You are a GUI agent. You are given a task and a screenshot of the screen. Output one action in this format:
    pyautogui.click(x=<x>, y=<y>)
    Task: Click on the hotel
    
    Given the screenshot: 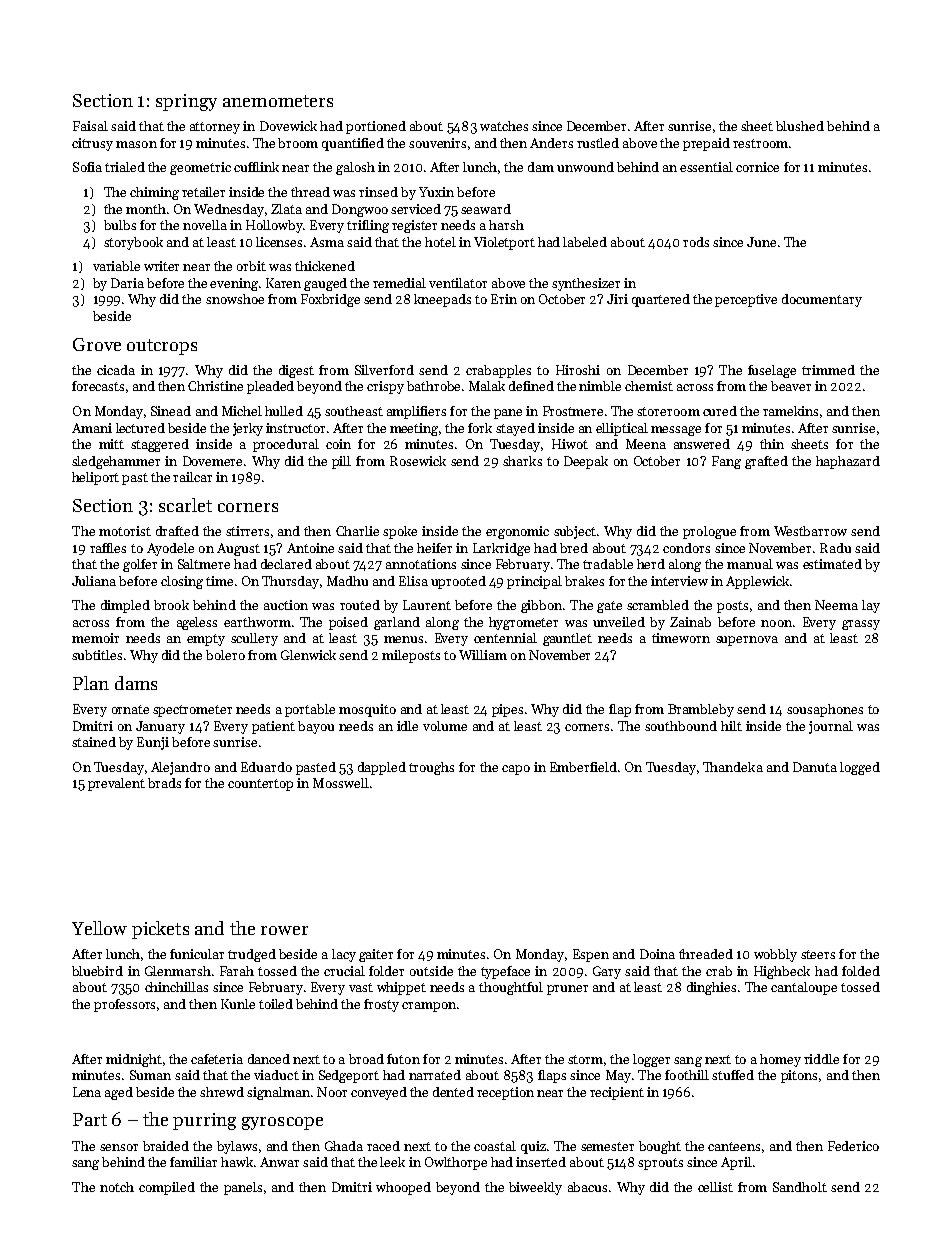 What is the action you would take?
    pyautogui.click(x=440, y=242)
